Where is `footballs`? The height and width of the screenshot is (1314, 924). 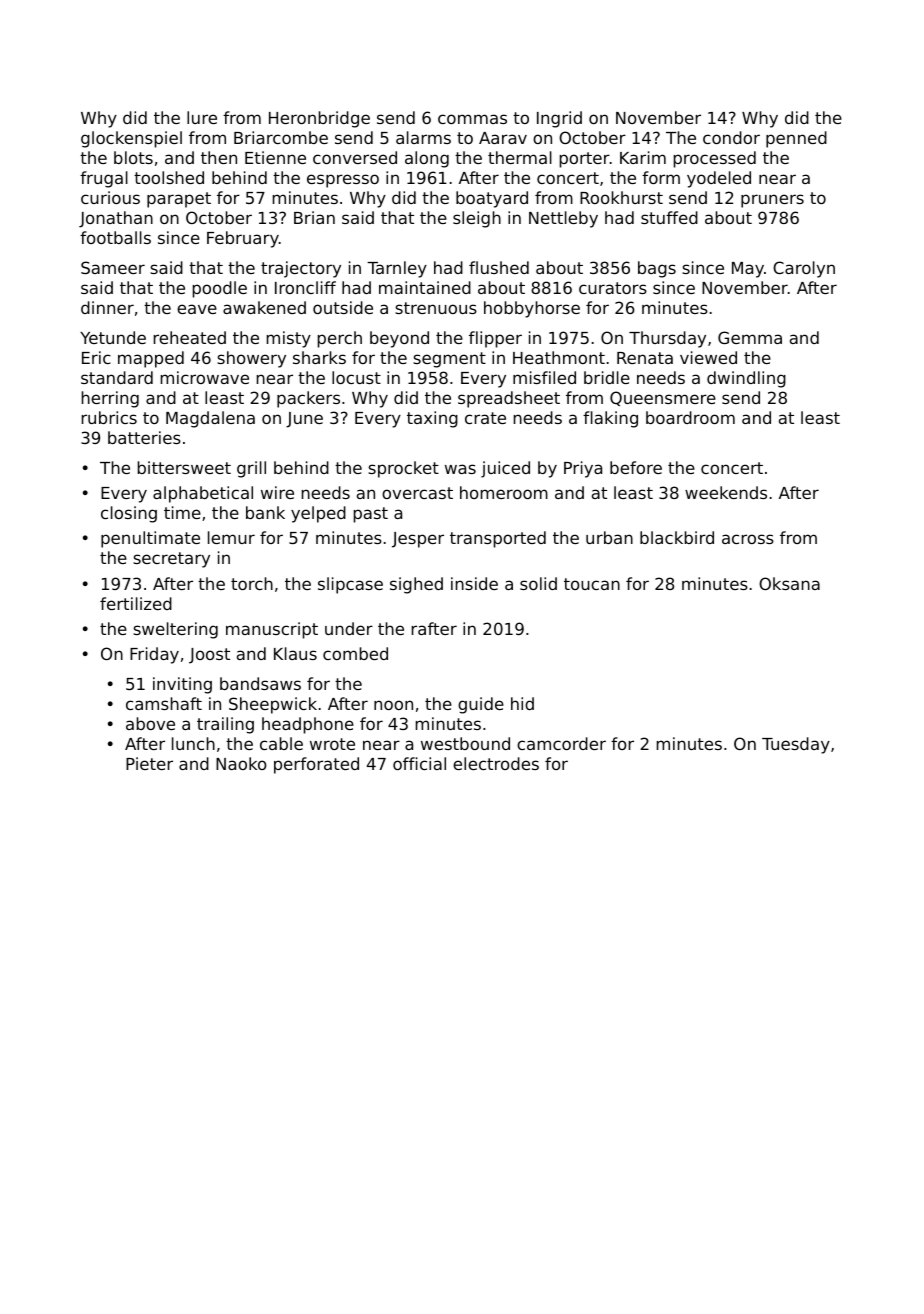 footballs is located at coordinates (115, 237).
